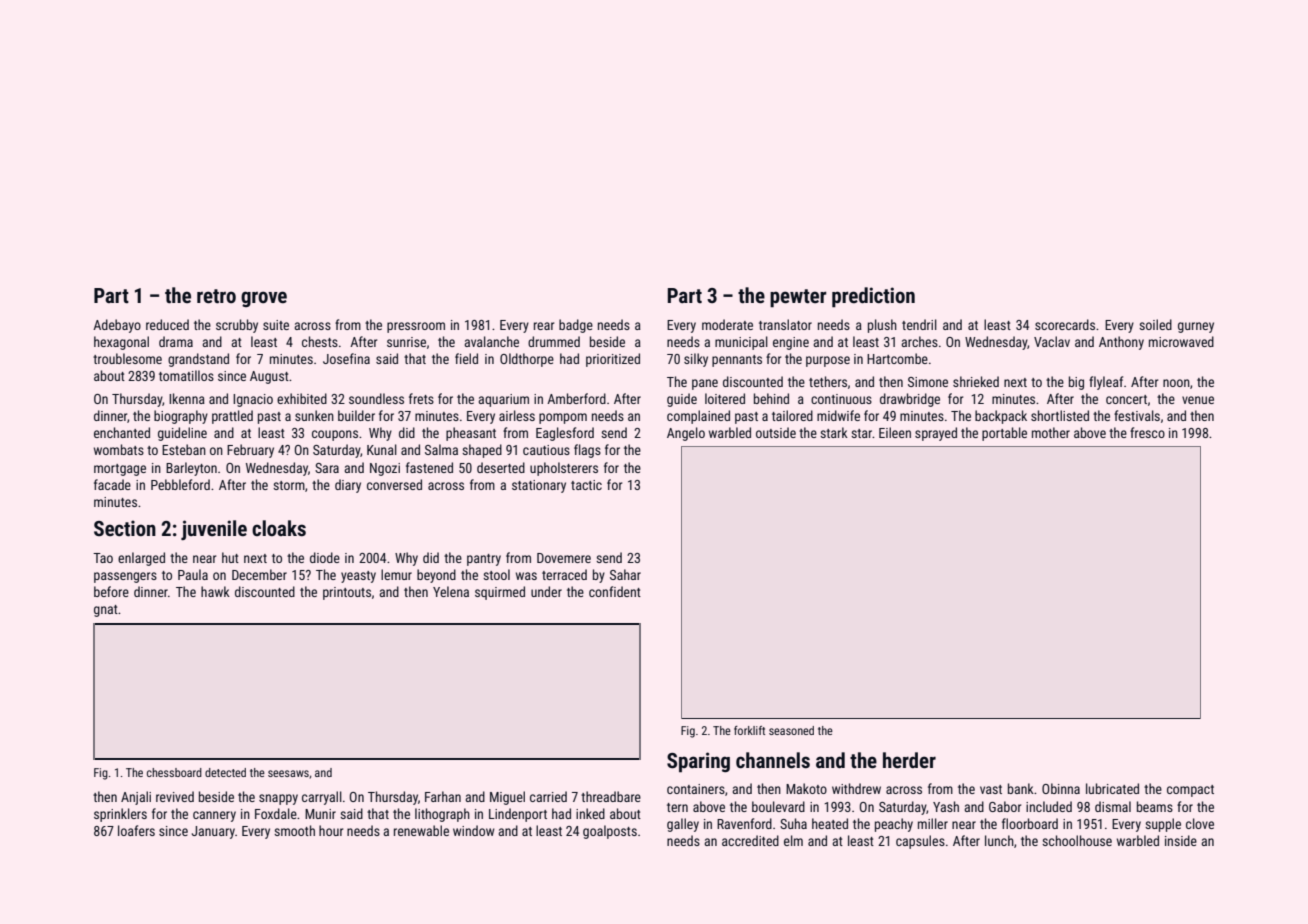  Describe the element at coordinates (264, 299) in the image. I see `grove` at that location.
